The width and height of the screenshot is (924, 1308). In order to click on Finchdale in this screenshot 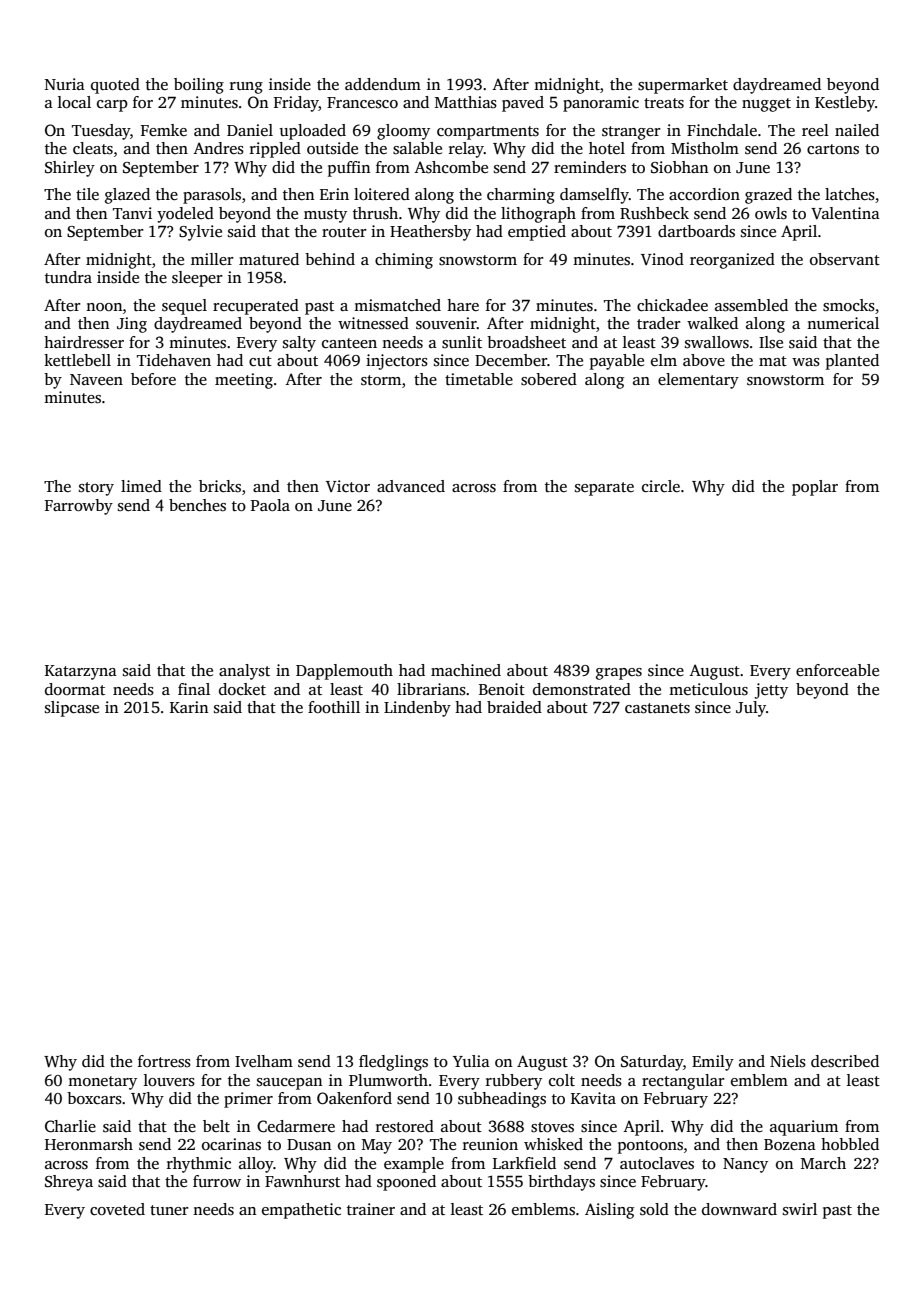, I will do `click(722, 130)`.
